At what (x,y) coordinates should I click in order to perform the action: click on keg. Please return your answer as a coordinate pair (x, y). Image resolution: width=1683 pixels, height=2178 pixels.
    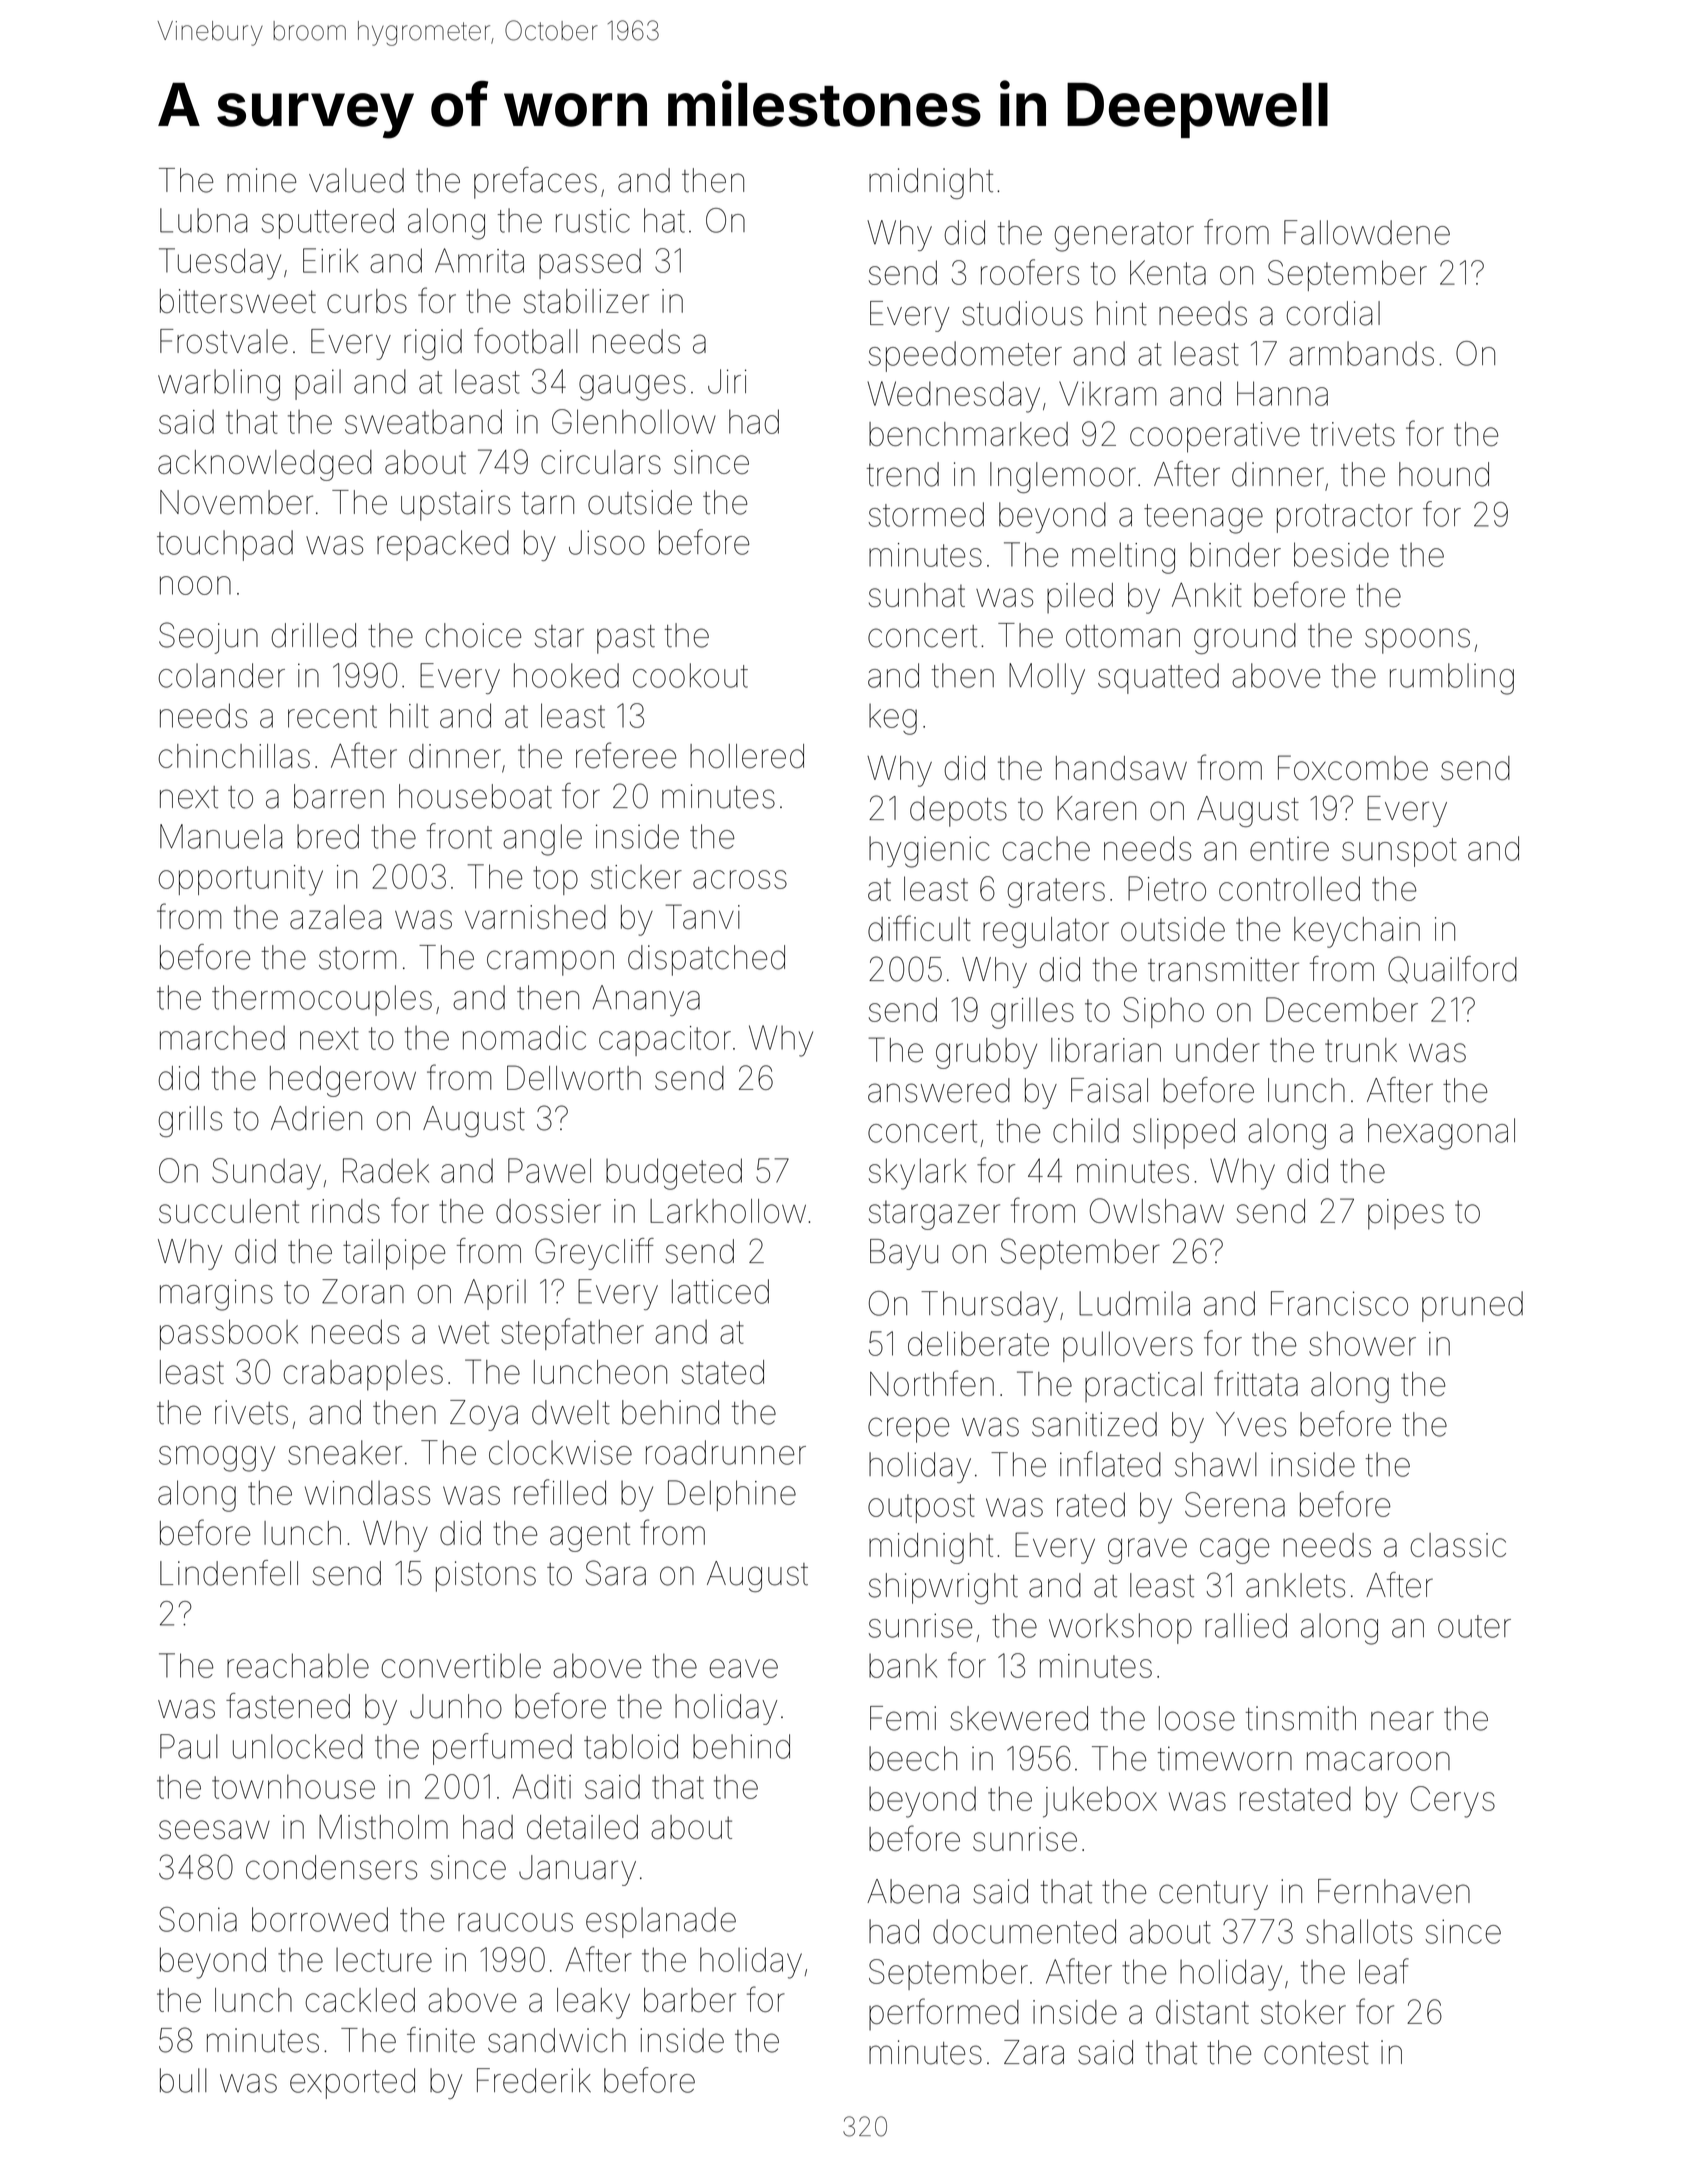
    Looking at the image, I should click on (893, 719).
